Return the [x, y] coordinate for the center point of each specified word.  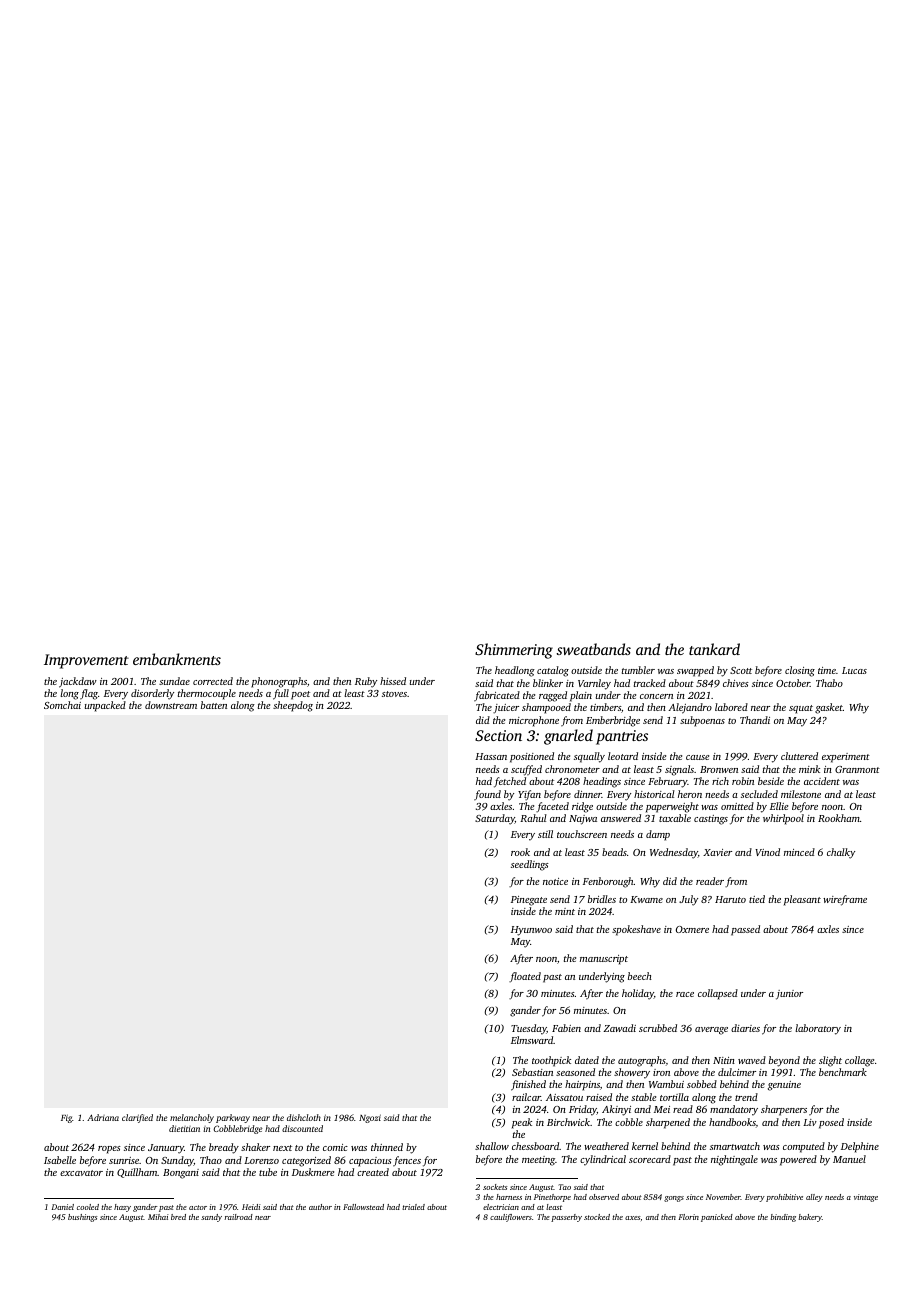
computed [804, 1147]
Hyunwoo [531, 931]
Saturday [495, 819]
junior [789, 995]
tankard [714, 649]
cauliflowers [511, 1218]
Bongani [181, 1174]
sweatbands [593, 649]
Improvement [86, 661]
